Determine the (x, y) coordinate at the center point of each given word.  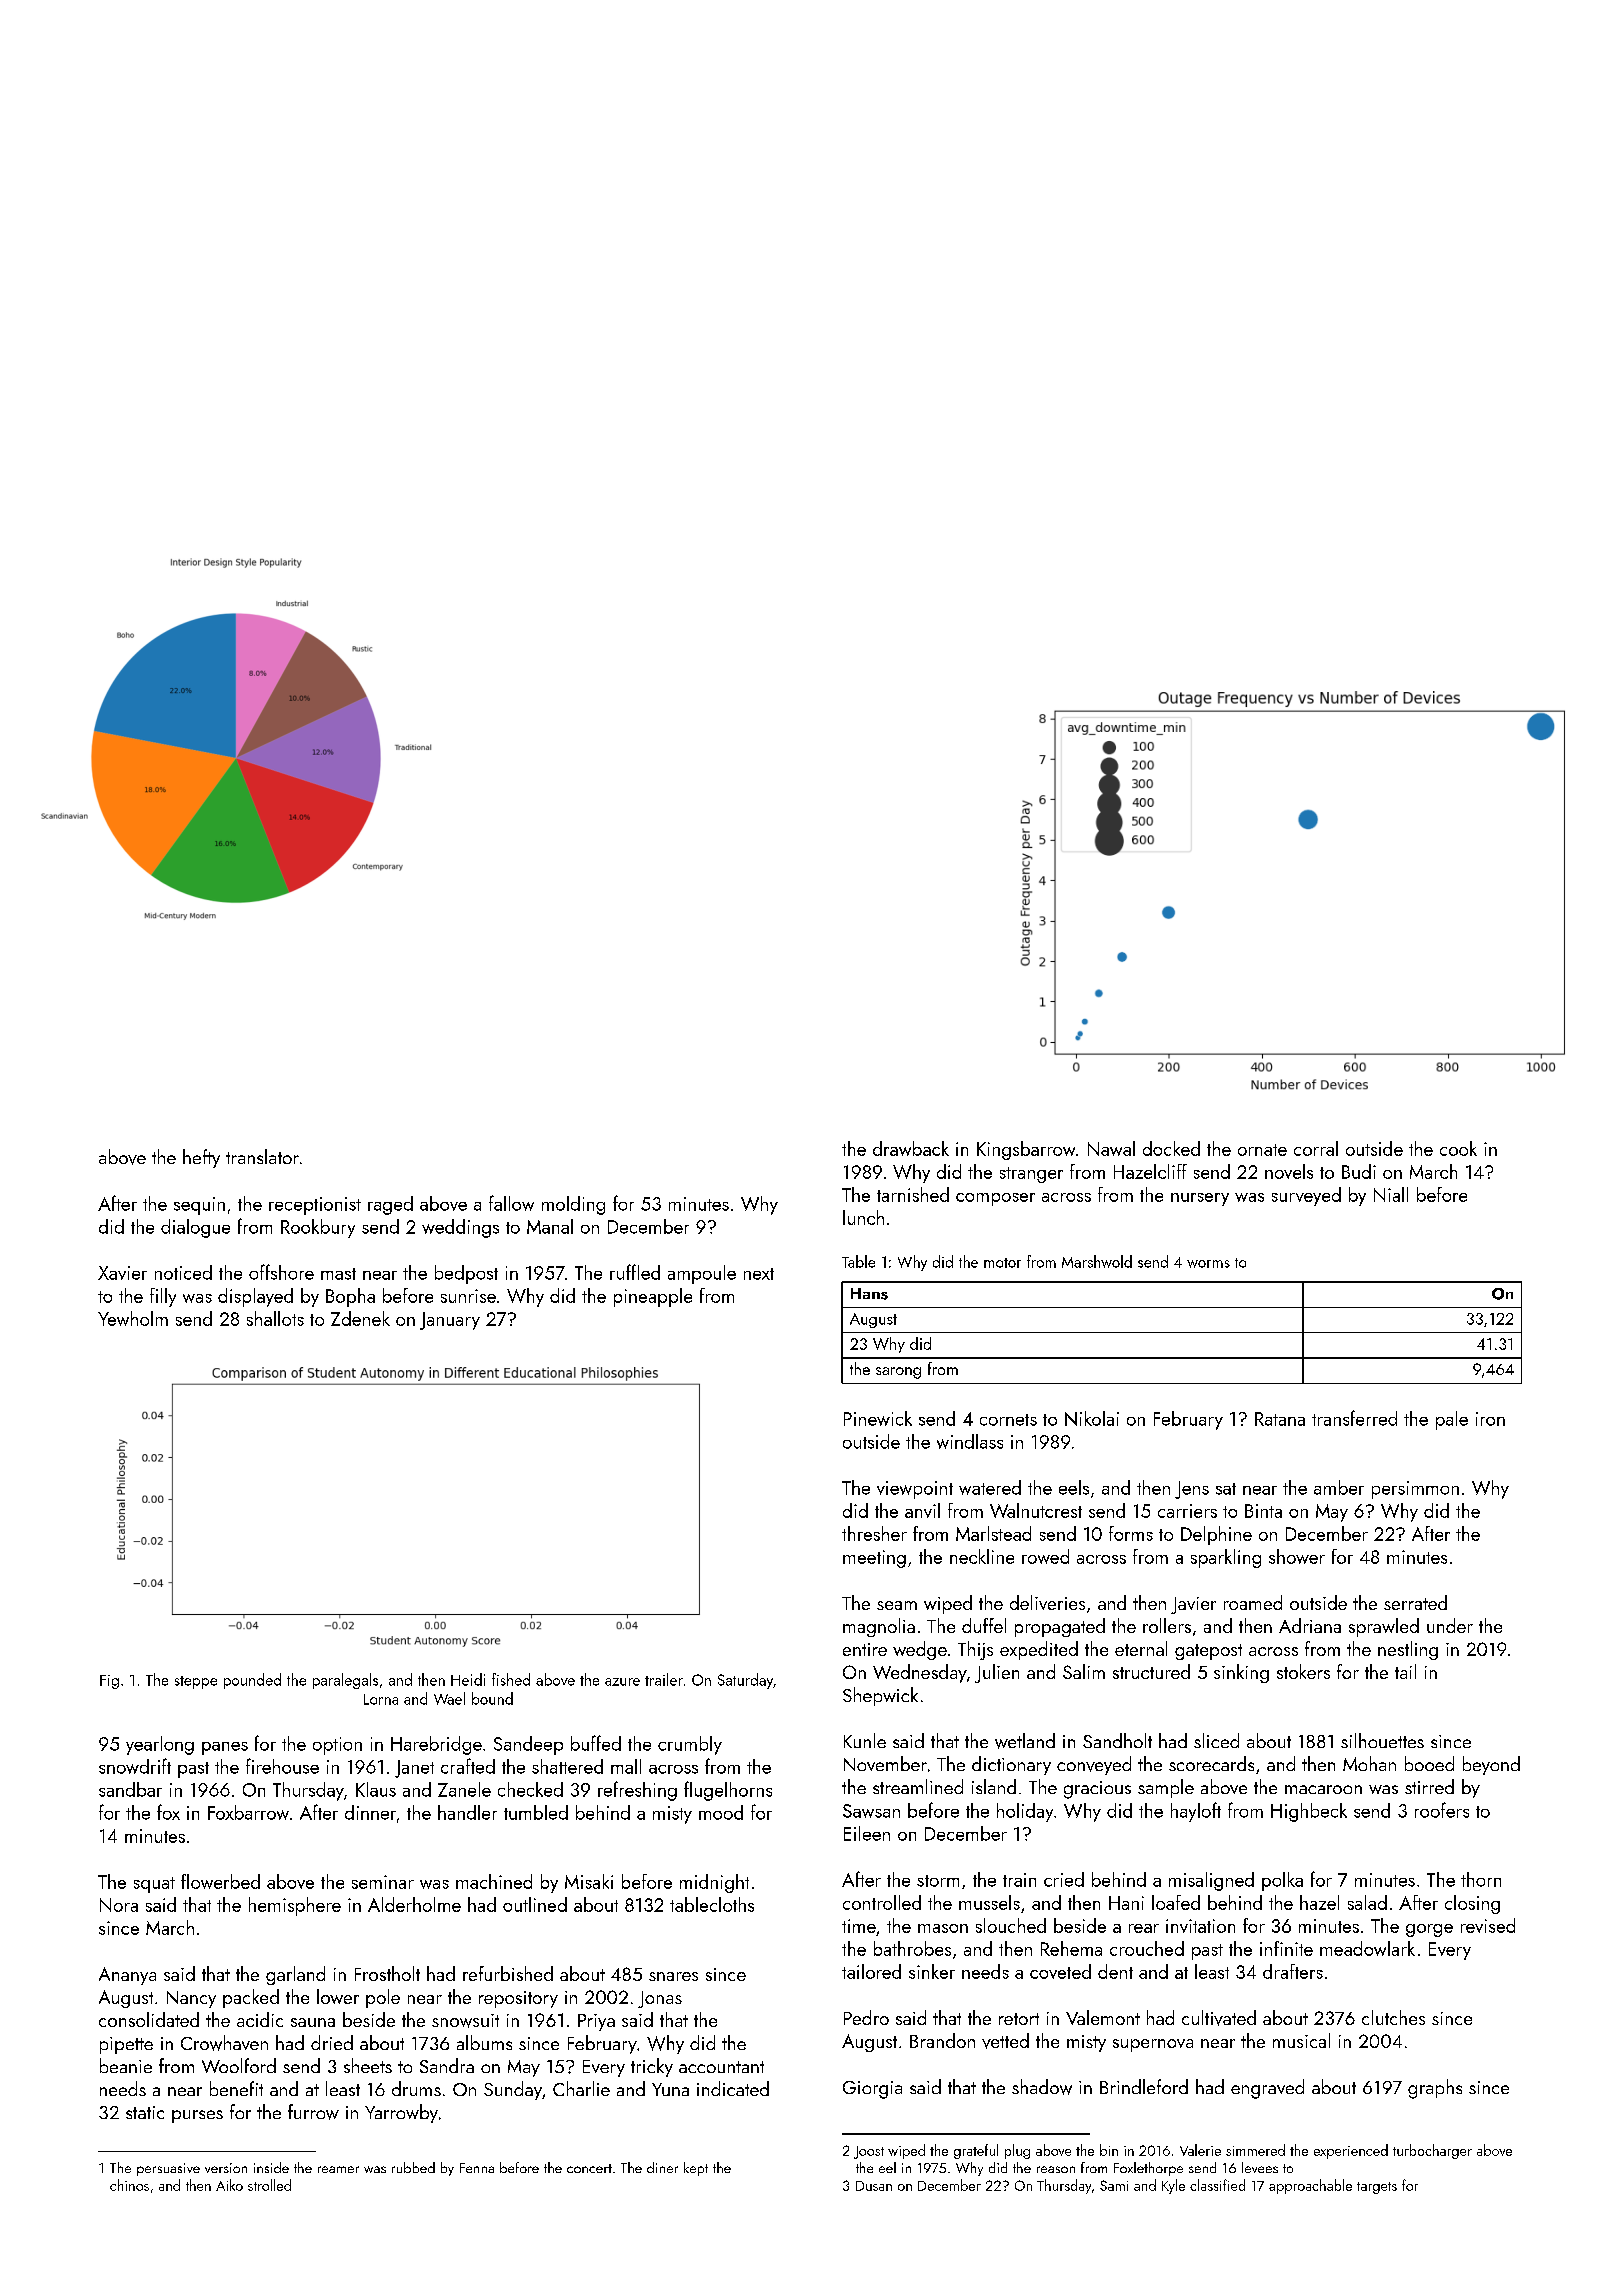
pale (1452, 1420)
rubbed (413, 2167)
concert (589, 2168)
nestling (1408, 1650)
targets (1377, 2188)
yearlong (160, 1745)
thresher (874, 1533)
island (994, 1786)
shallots (275, 1318)
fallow (511, 1203)
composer (995, 1199)
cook (1458, 1148)
